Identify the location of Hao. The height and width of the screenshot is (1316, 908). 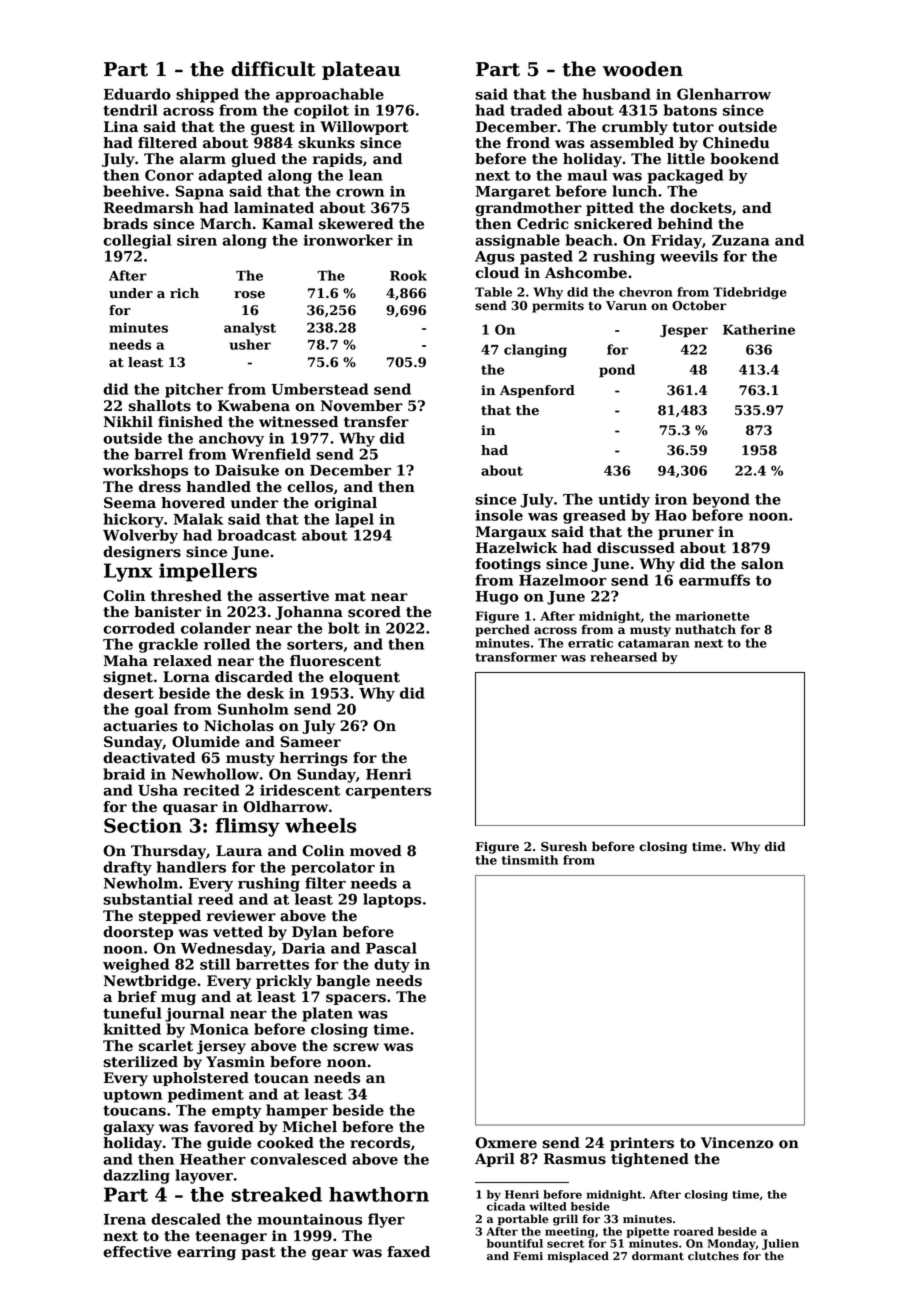
(671, 515).
